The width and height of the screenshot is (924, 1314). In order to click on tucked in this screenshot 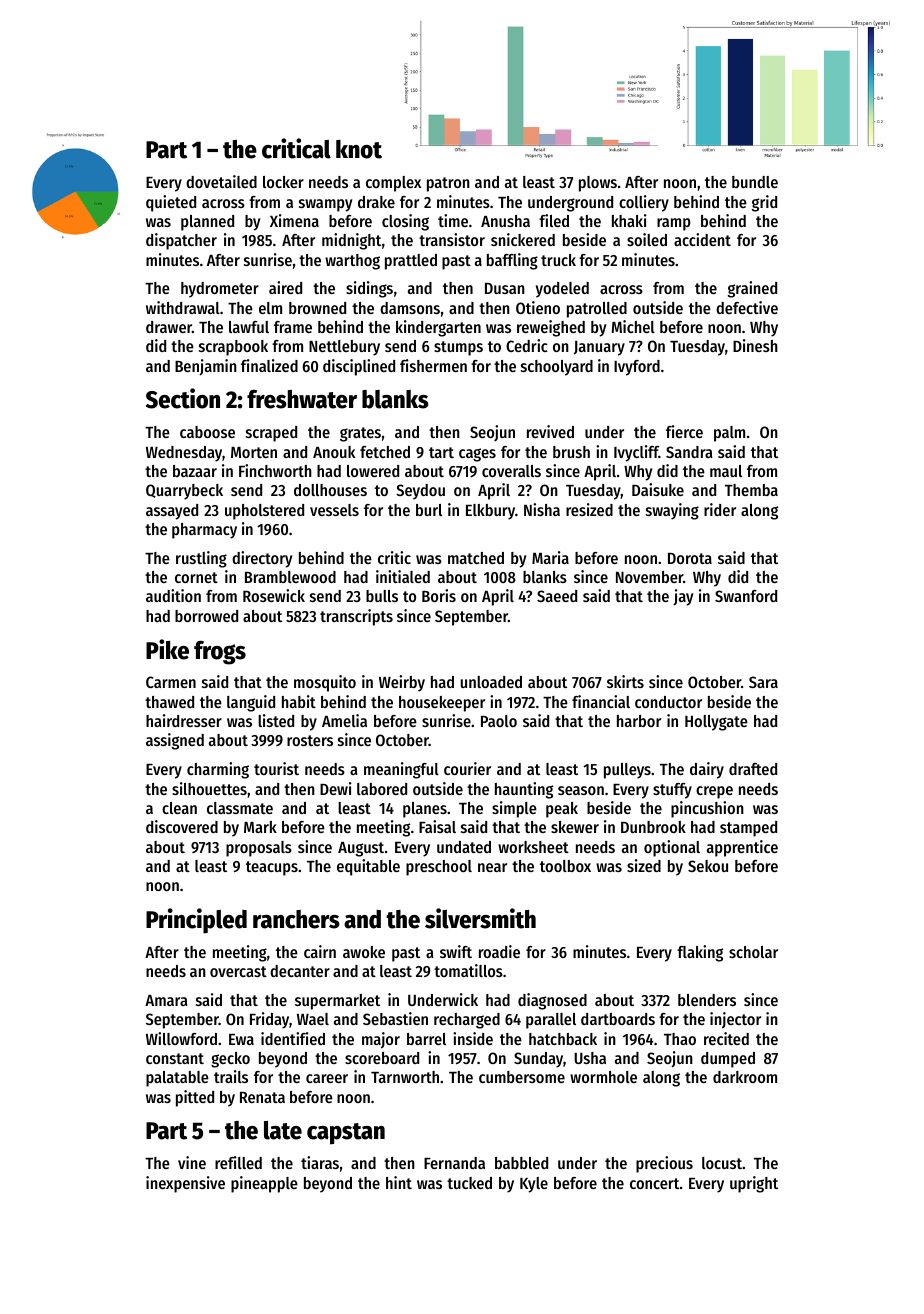, I will do `click(469, 1183)`.
